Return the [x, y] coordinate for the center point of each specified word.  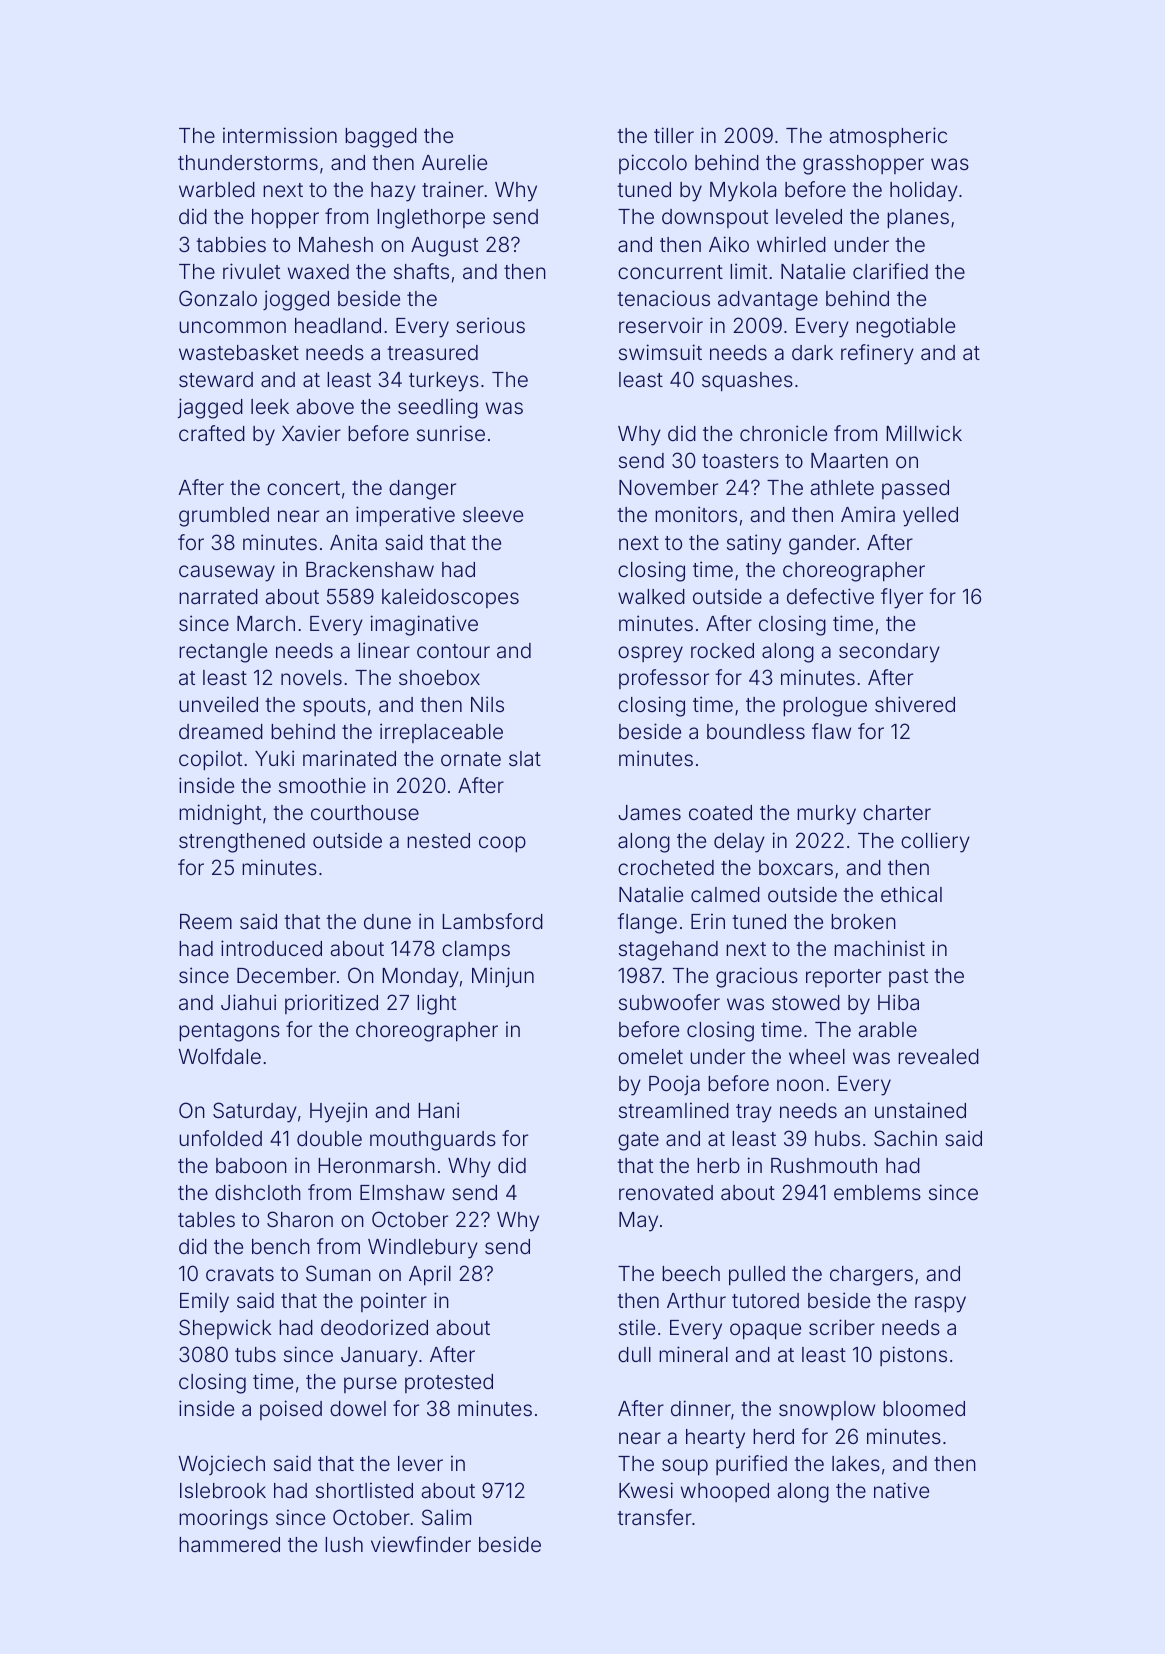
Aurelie [454, 162]
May [638, 1222]
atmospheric [888, 137]
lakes [856, 1463]
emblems [877, 1192]
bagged [381, 138]
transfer [654, 1517]
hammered [229, 1544]
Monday [420, 978]
